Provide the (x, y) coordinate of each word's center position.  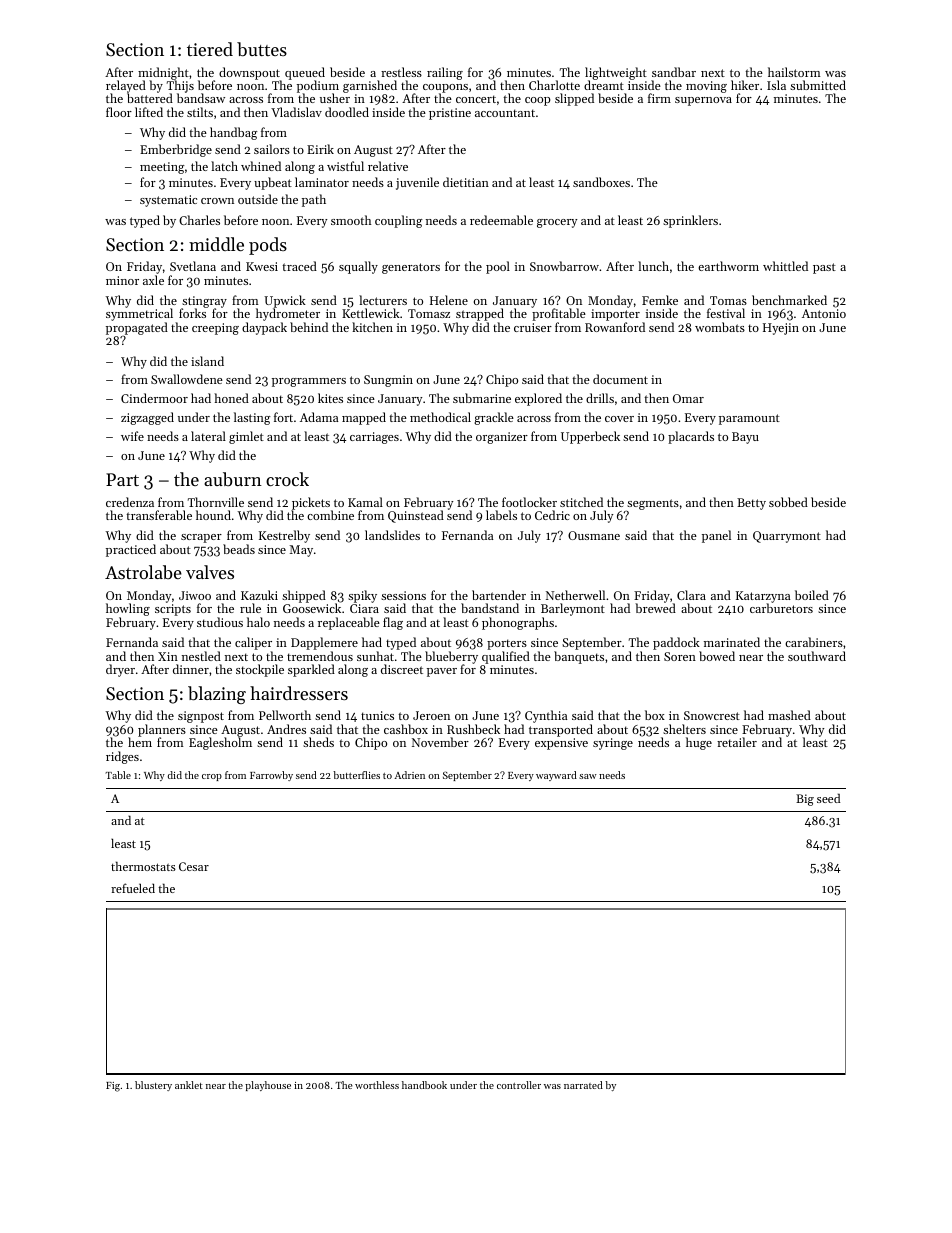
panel (716, 536)
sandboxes (601, 182)
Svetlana (193, 266)
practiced (131, 550)
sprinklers (690, 221)
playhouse (268, 1086)
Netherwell (575, 595)
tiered (210, 49)
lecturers (383, 300)
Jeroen (431, 715)
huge (699, 743)
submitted (818, 85)
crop (212, 777)
